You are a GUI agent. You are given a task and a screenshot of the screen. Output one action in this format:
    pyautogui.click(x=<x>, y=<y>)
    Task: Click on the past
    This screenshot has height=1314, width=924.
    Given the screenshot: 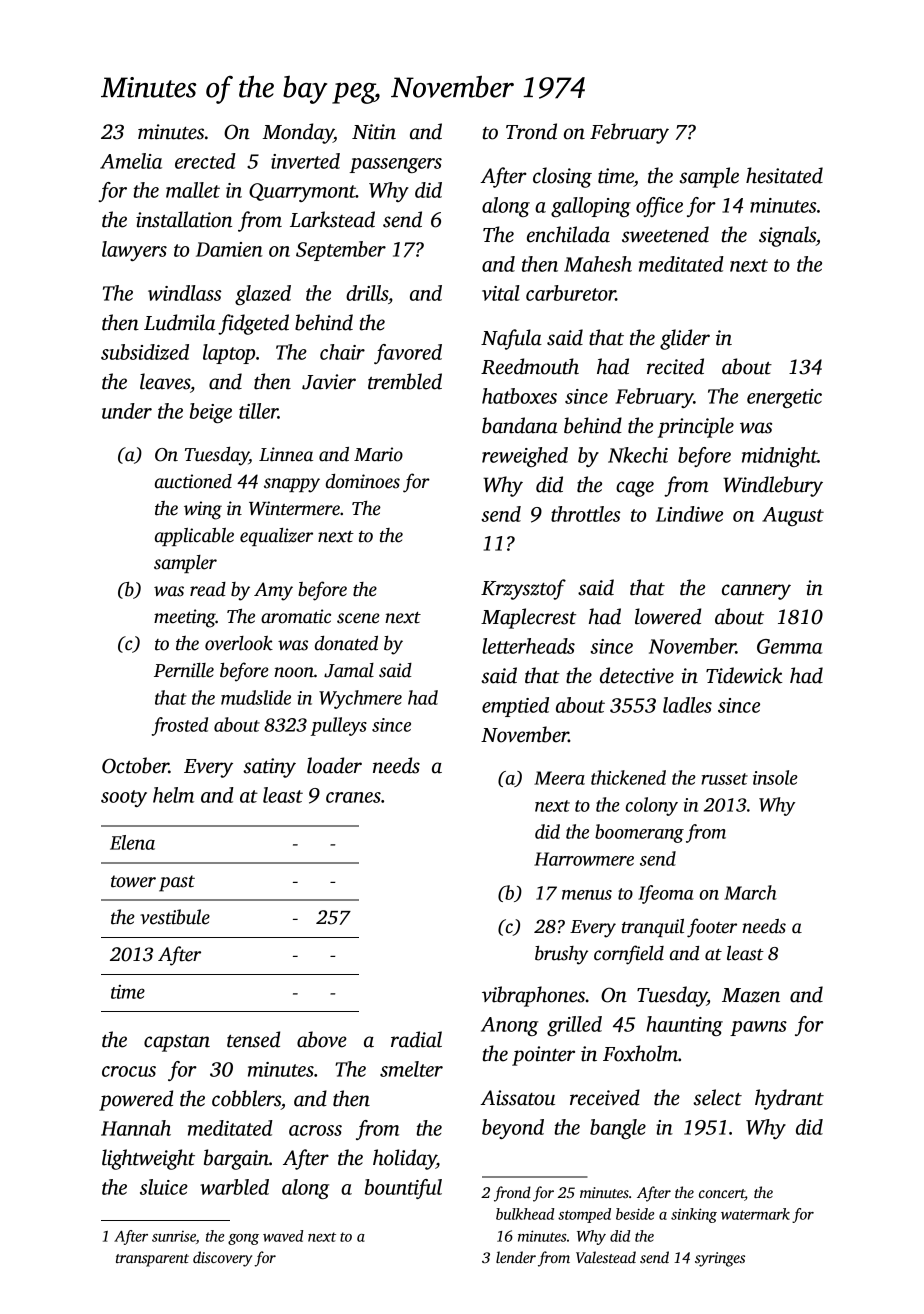 What is the action you would take?
    pyautogui.click(x=177, y=883)
